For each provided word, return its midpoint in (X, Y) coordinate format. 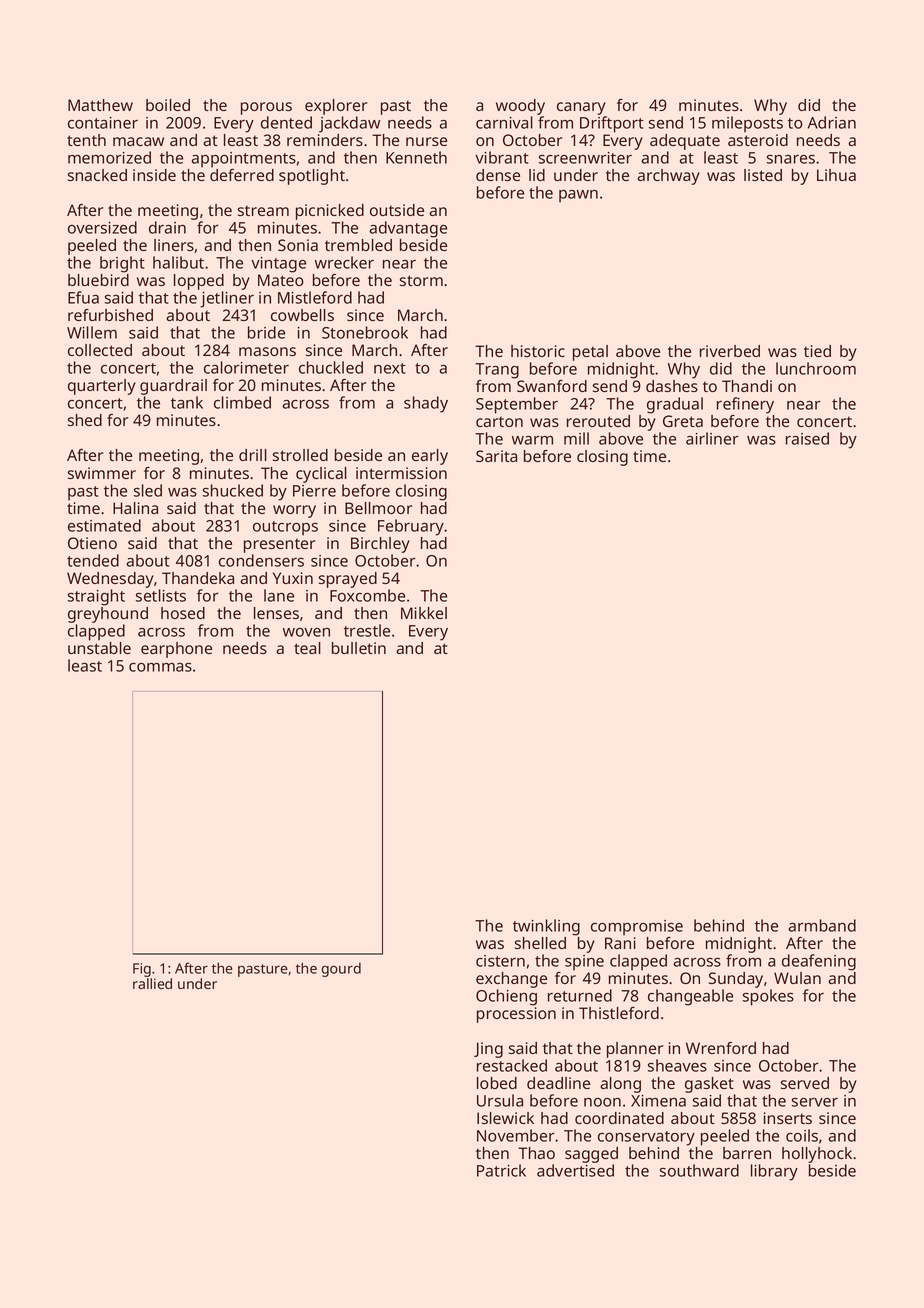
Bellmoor (378, 508)
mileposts (747, 124)
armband (822, 925)
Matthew (100, 105)
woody (520, 107)
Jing (488, 1050)
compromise (637, 928)
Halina (135, 508)
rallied (152, 983)
